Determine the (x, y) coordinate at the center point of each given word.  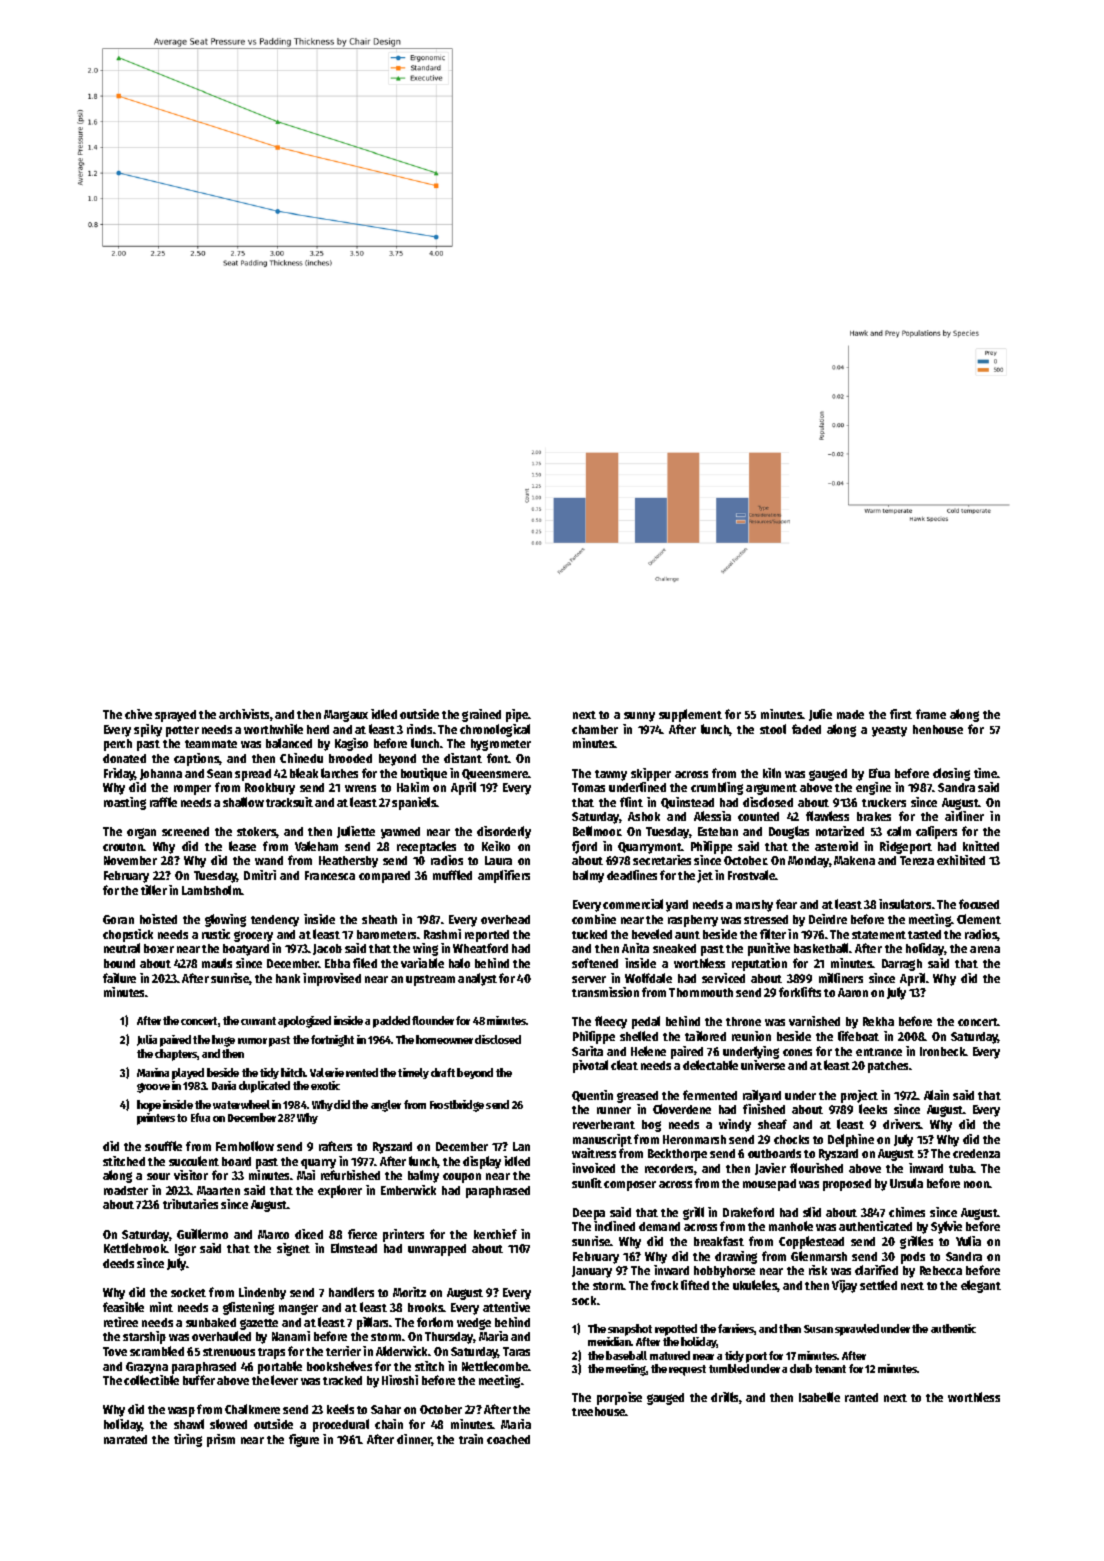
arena (985, 949)
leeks (873, 1109)
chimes (907, 1212)
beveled (652, 934)
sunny (639, 717)
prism (221, 1440)
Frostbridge (457, 1106)
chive (138, 714)
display (482, 1162)
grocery (253, 936)
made (850, 714)
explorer (340, 1191)
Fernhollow (245, 1146)
